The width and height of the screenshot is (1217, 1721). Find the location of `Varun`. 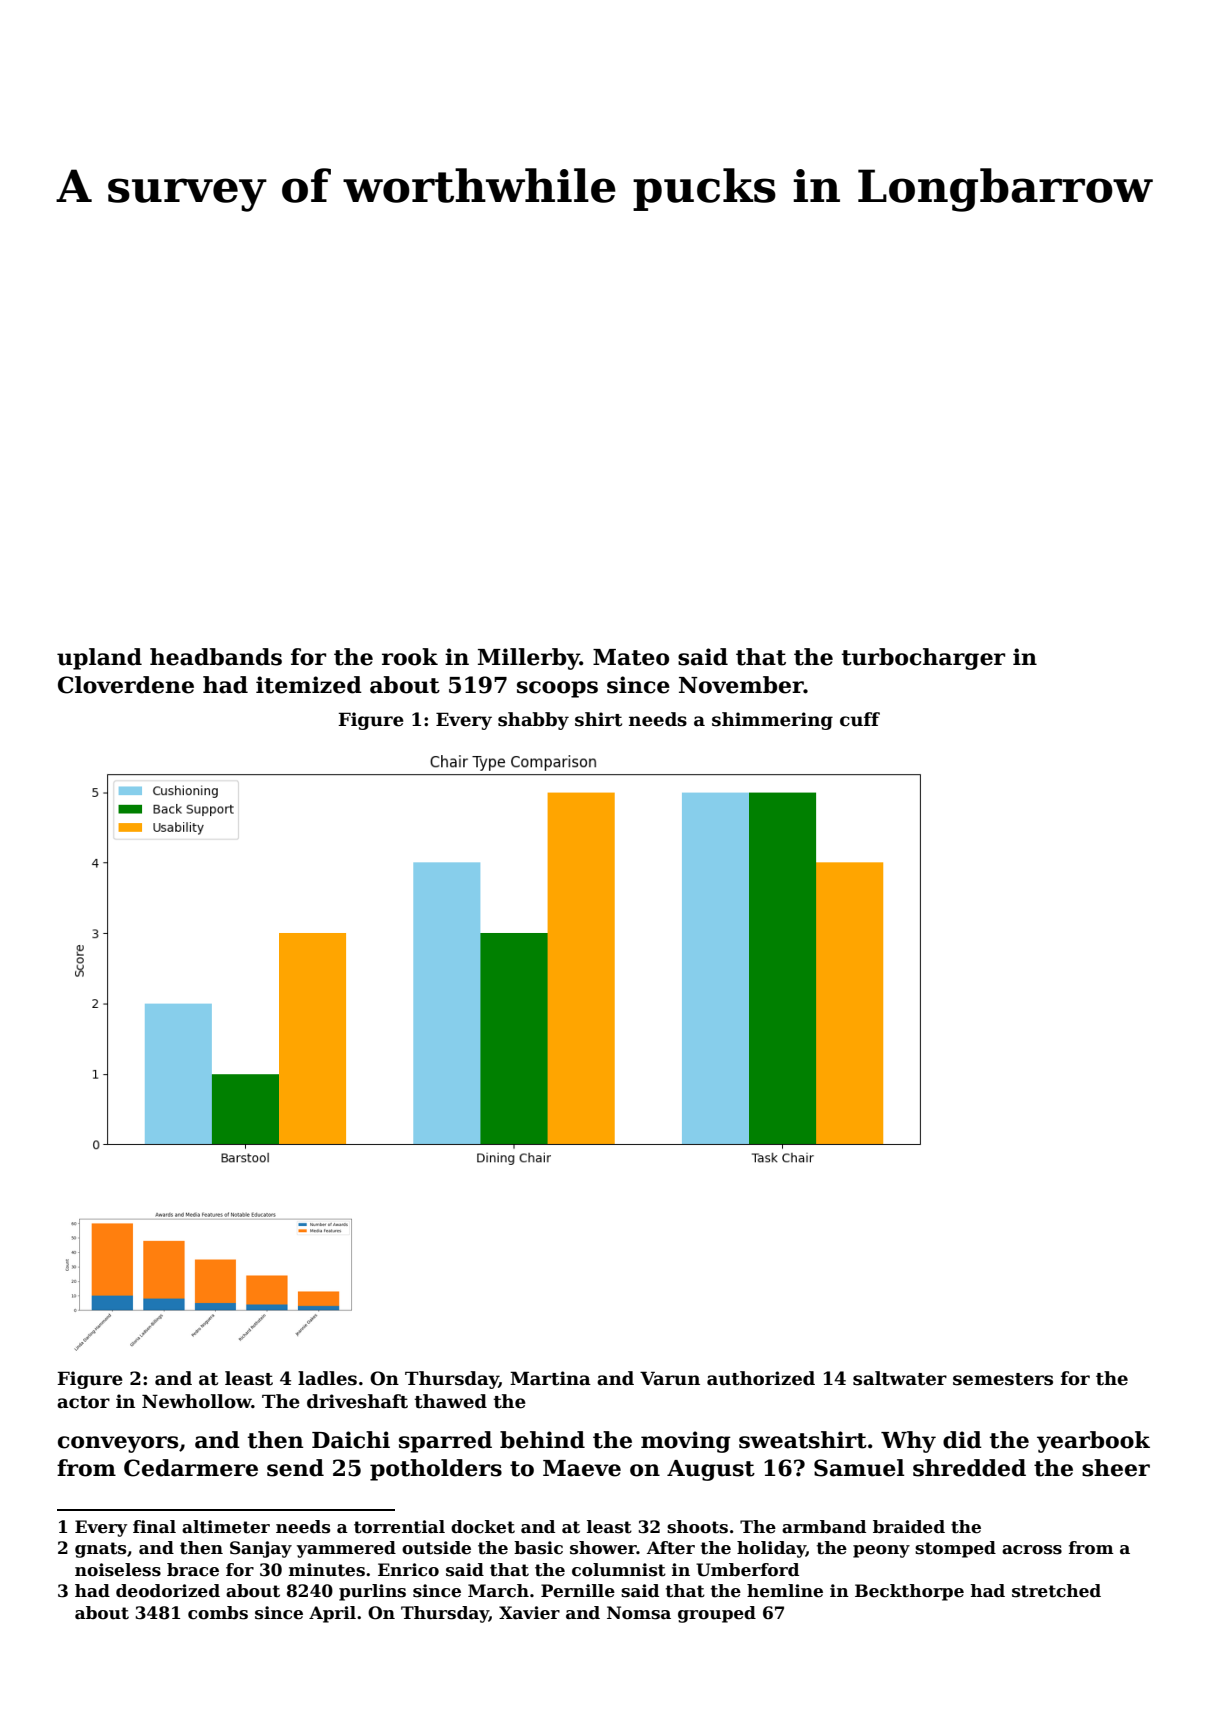

Varun is located at coordinates (670, 1378).
